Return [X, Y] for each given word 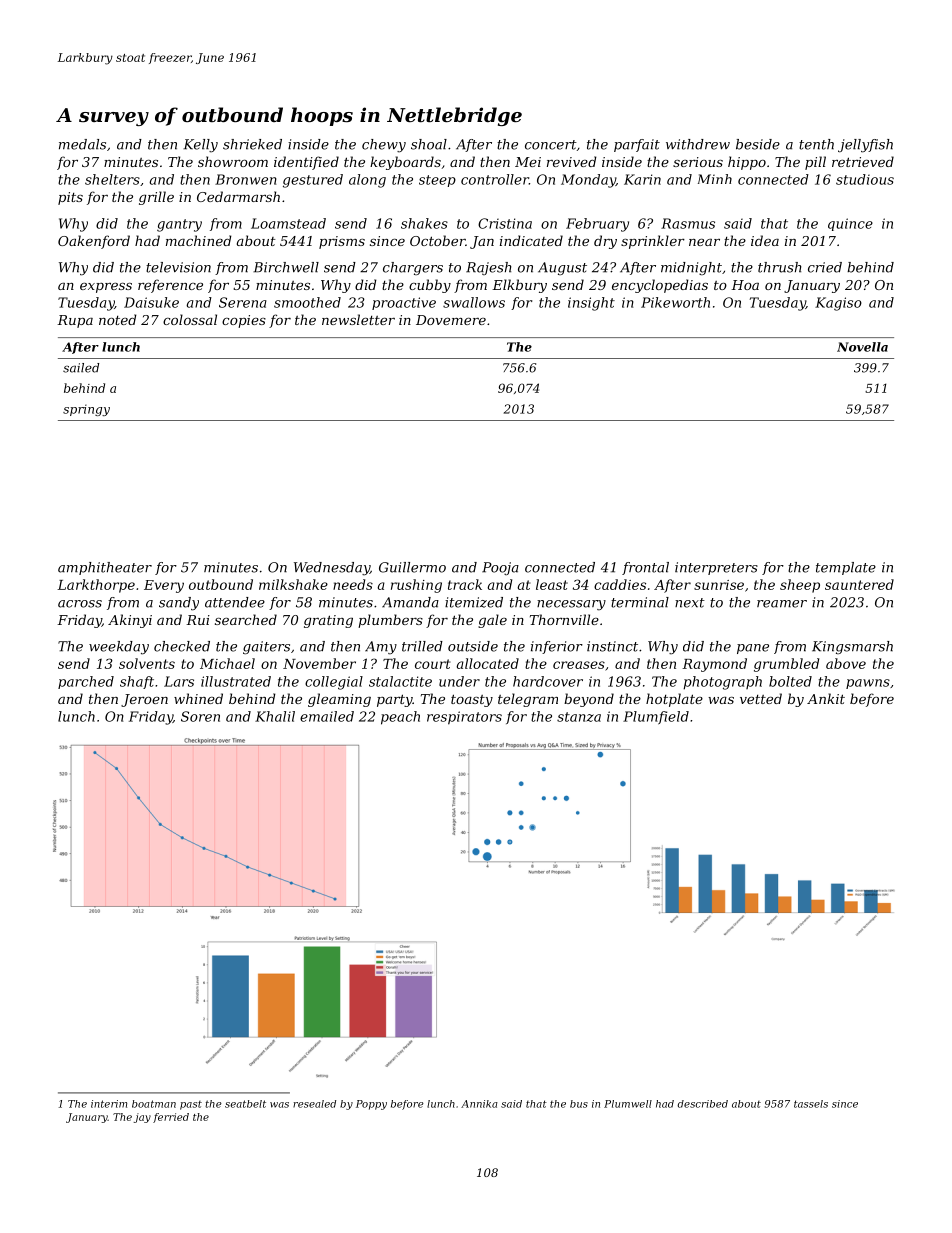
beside [758, 144]
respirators [464, 718]
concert [551, 145]
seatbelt [245, 1104]
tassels [811, 1104]
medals [82, 144]
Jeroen [144, 700]
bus [579, 1104]
